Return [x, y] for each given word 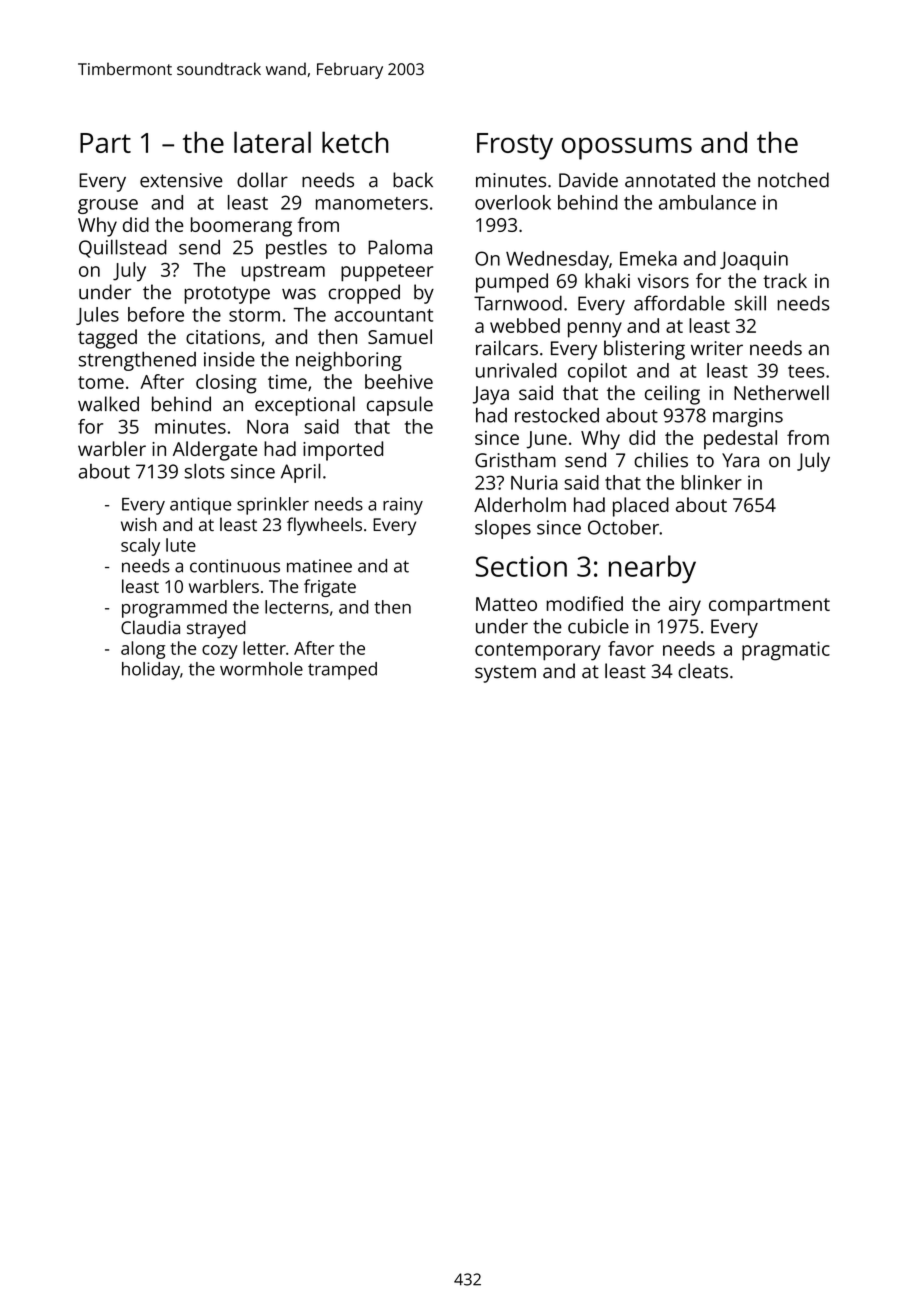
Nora [267, 427]
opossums [627, 148]
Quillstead [123, 248]
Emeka [648, 258]
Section [521, 566]
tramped [342, 671]
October [623, 527]
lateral [272, 142]
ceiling [672, 395]
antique [200, 506]
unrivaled [516, 370]
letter [264, 648]
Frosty [515, 146]
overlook [513, 202]
